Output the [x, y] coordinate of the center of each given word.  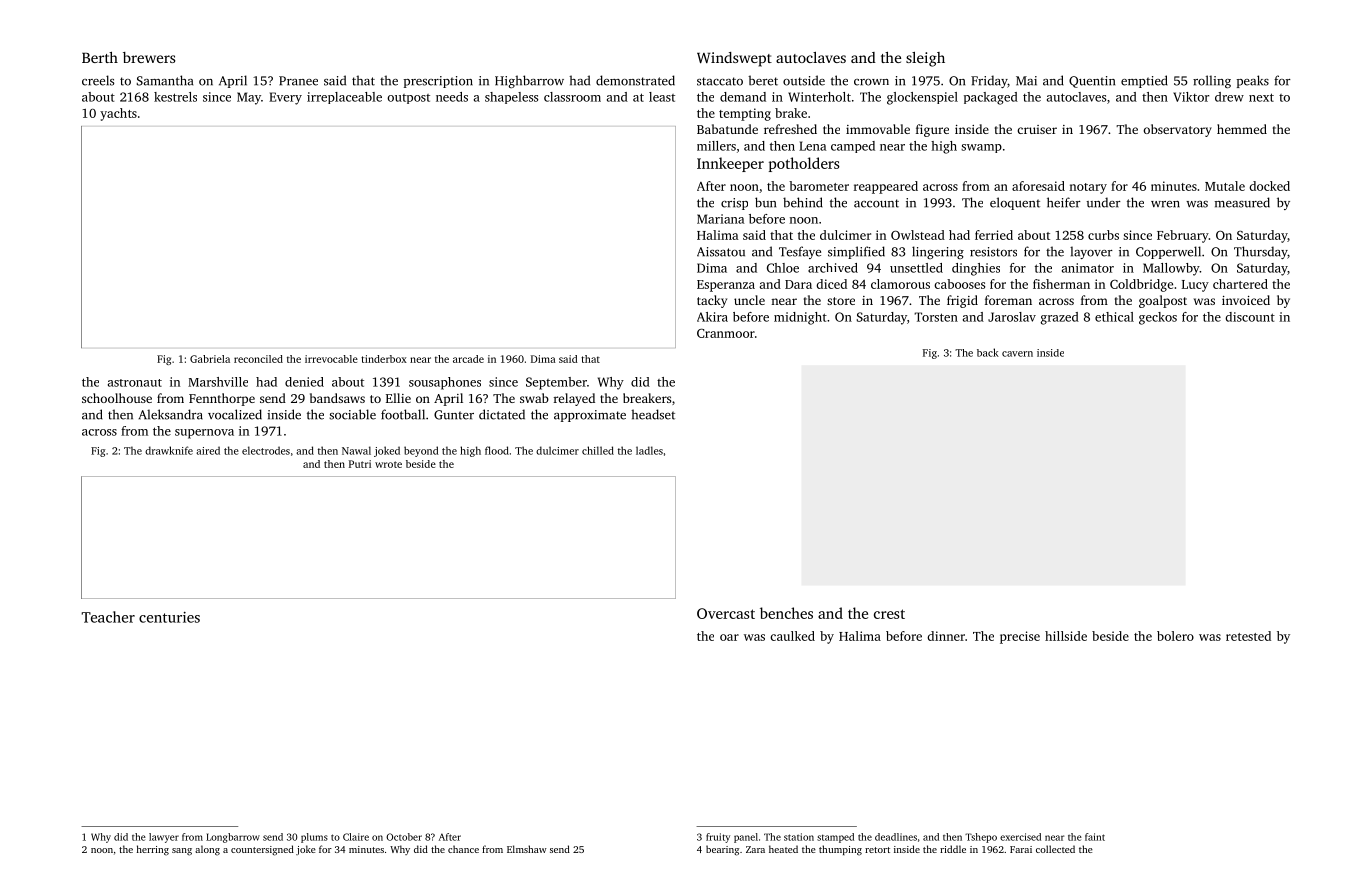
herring [153, 850]
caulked [792, 636]
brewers [149, 57]
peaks [1253, 81]
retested [1248, 636]
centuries [169, 617]
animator [1088, 268]
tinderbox [384, 359]
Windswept [734, 59]
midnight [800, 318]
